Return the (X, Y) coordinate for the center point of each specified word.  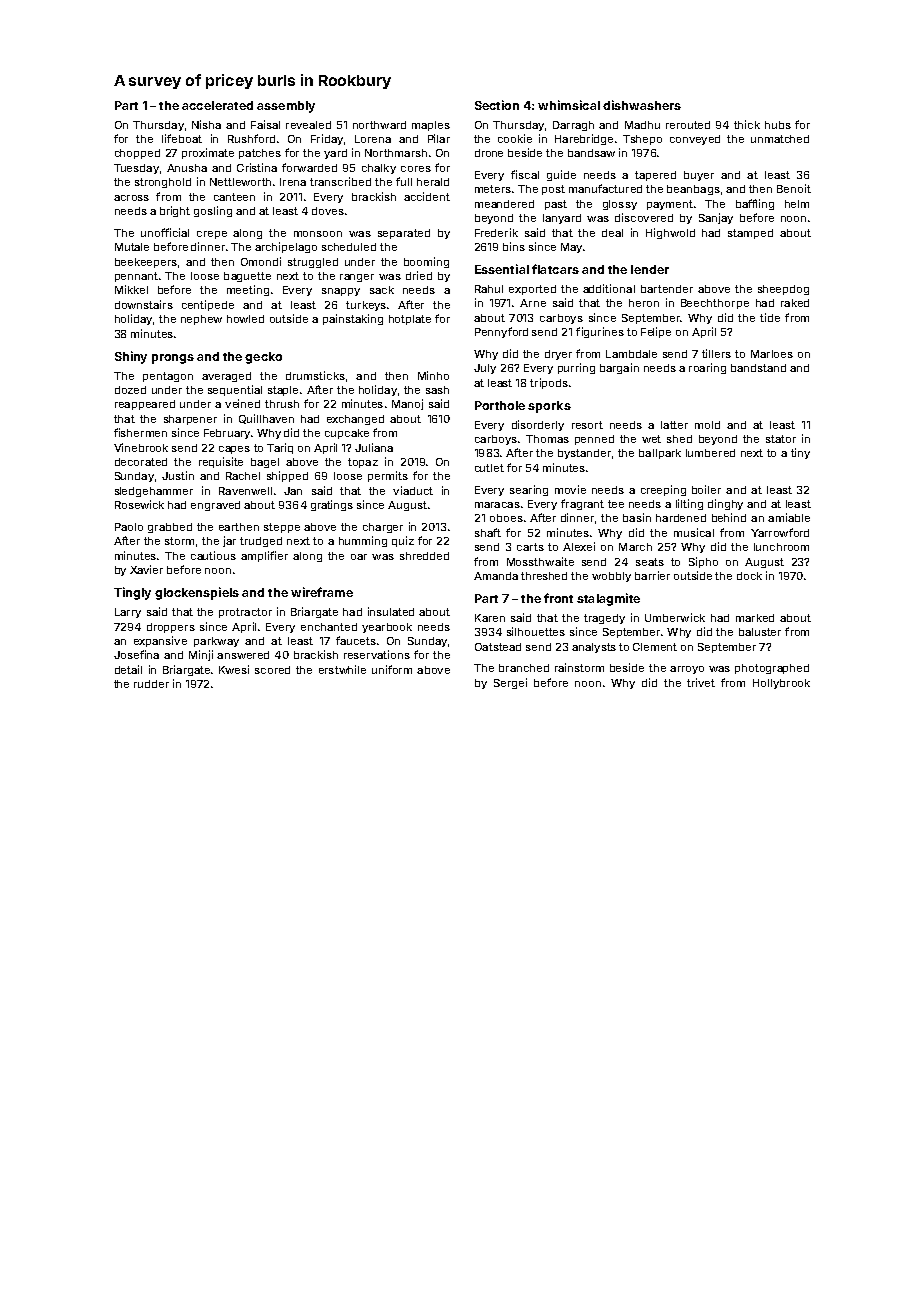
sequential (235, 390)
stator (781, 439)
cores (416, 169)
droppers (171, 628)
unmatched (780, 139)
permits (388, 476)
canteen (234, 197)
